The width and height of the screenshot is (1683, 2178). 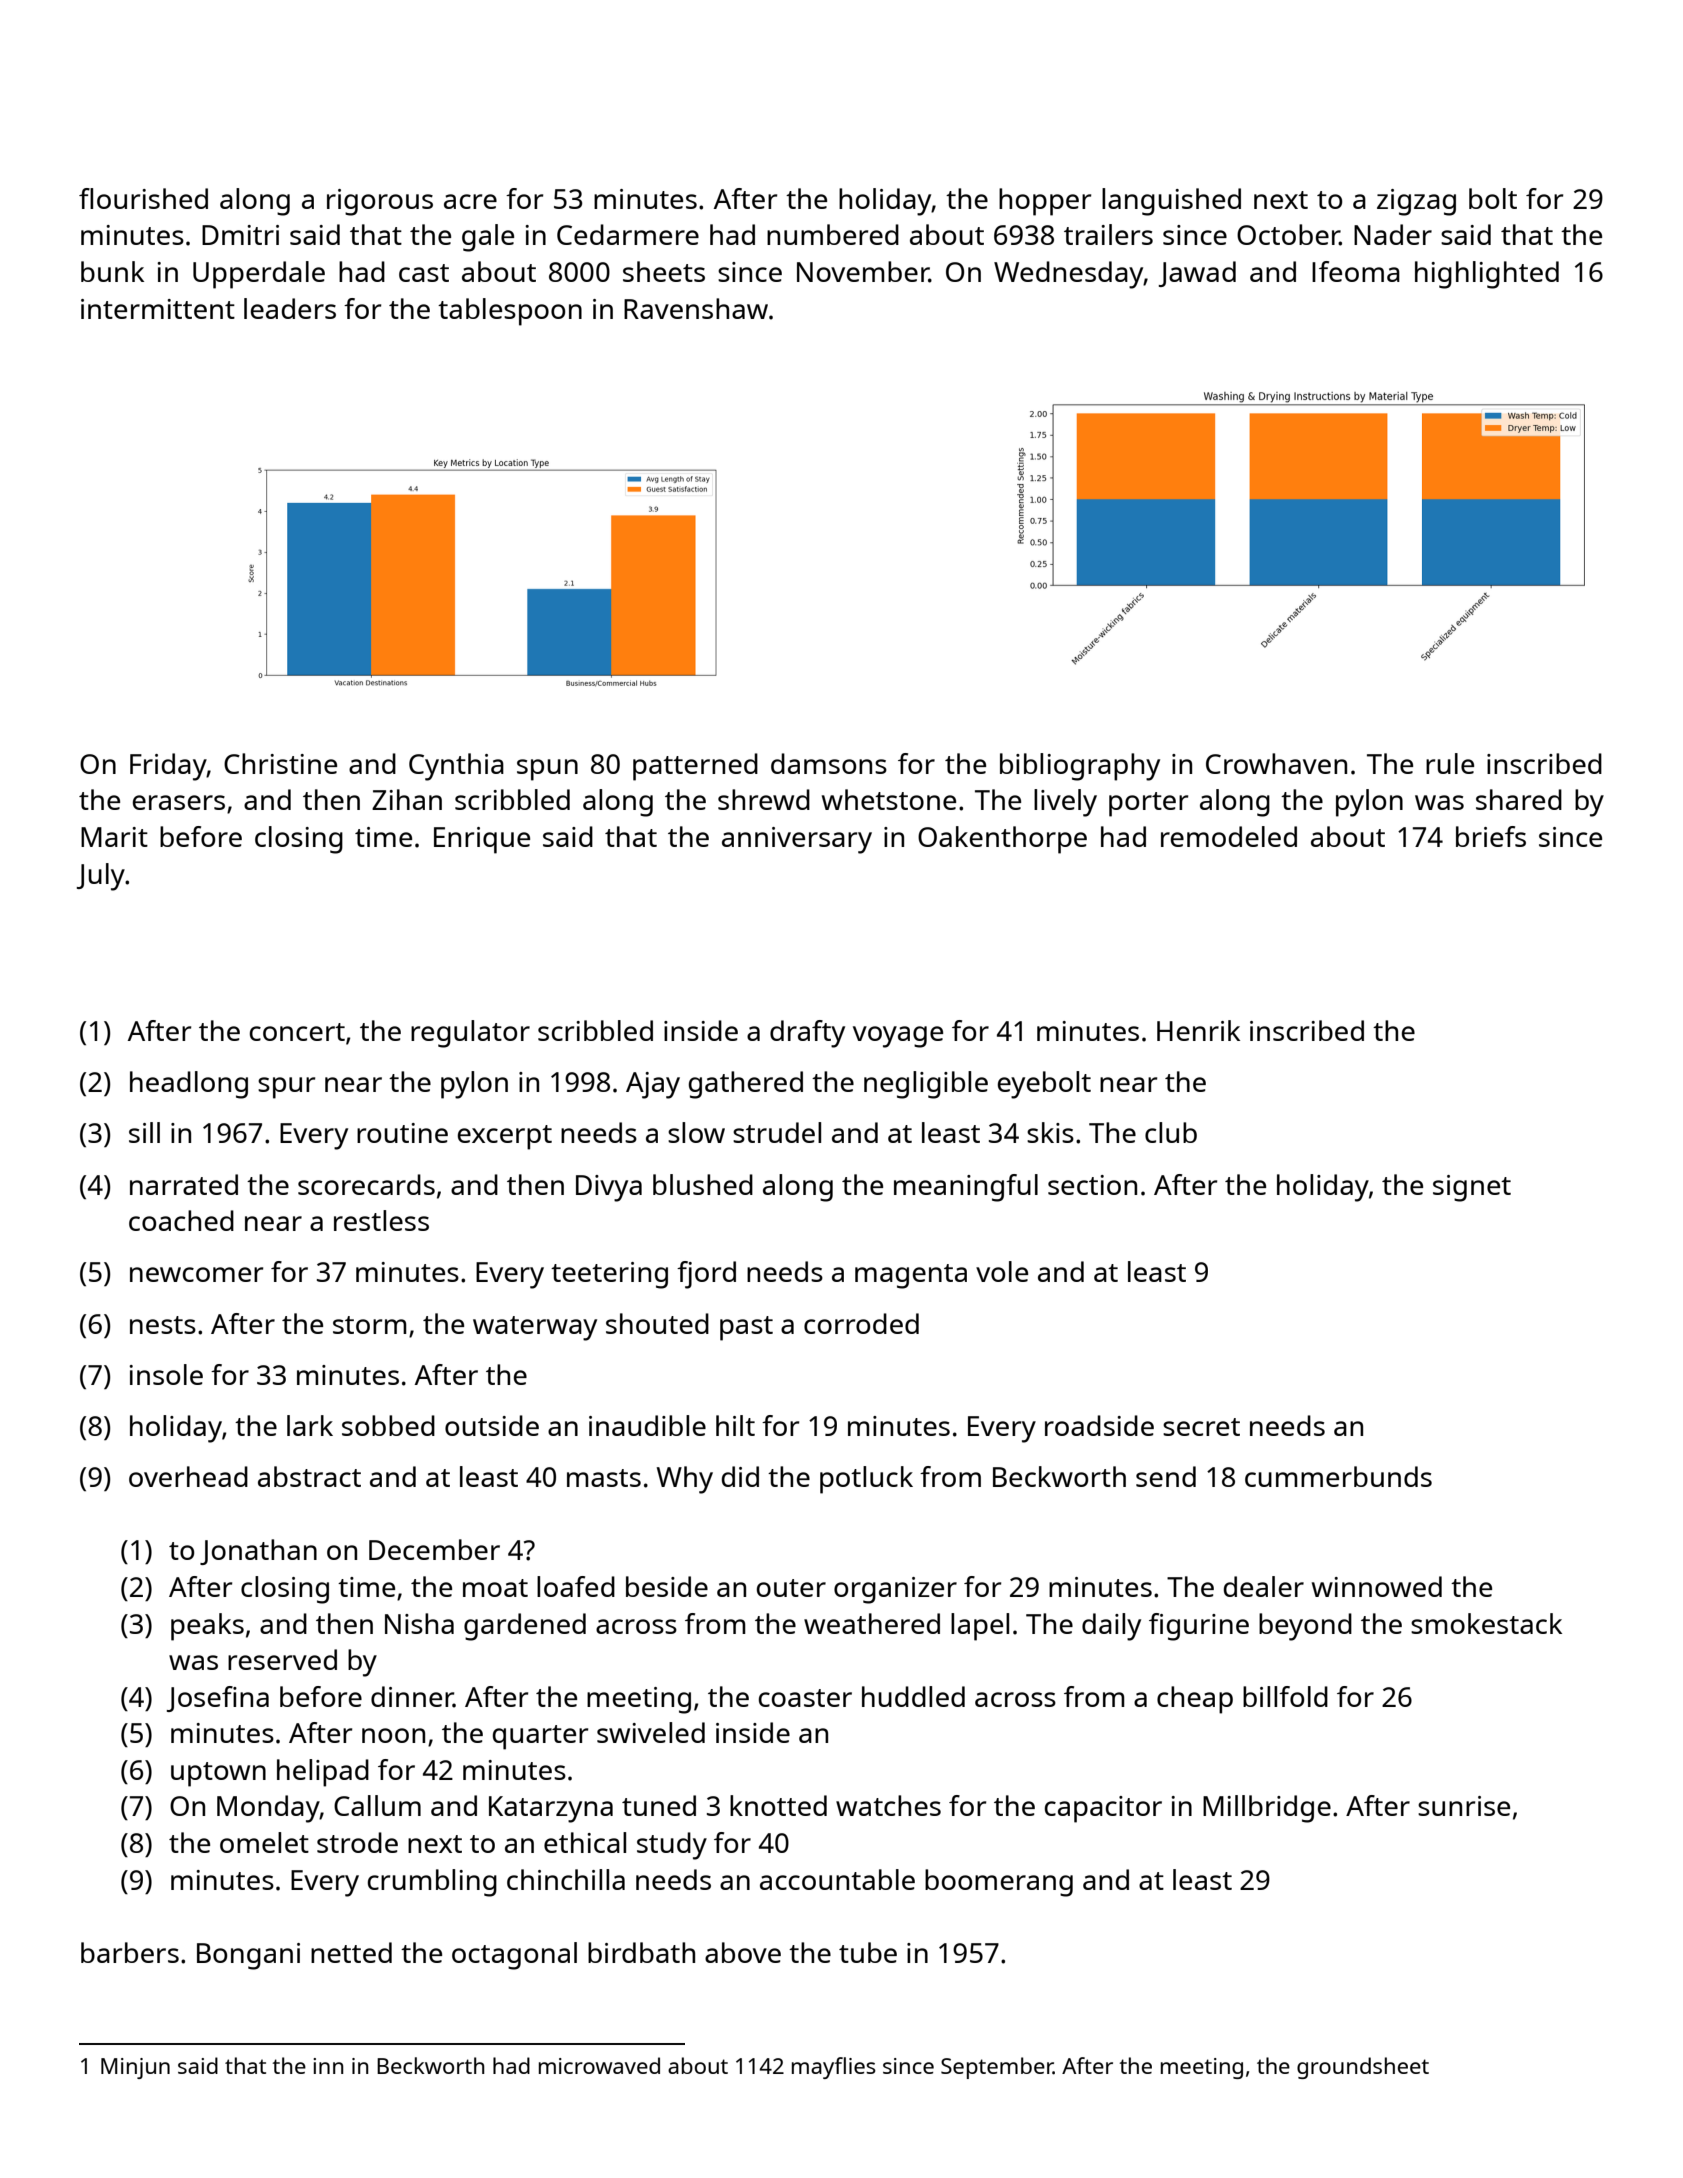 I want to click on groundsheet, so click(x=1363, y=2068).
